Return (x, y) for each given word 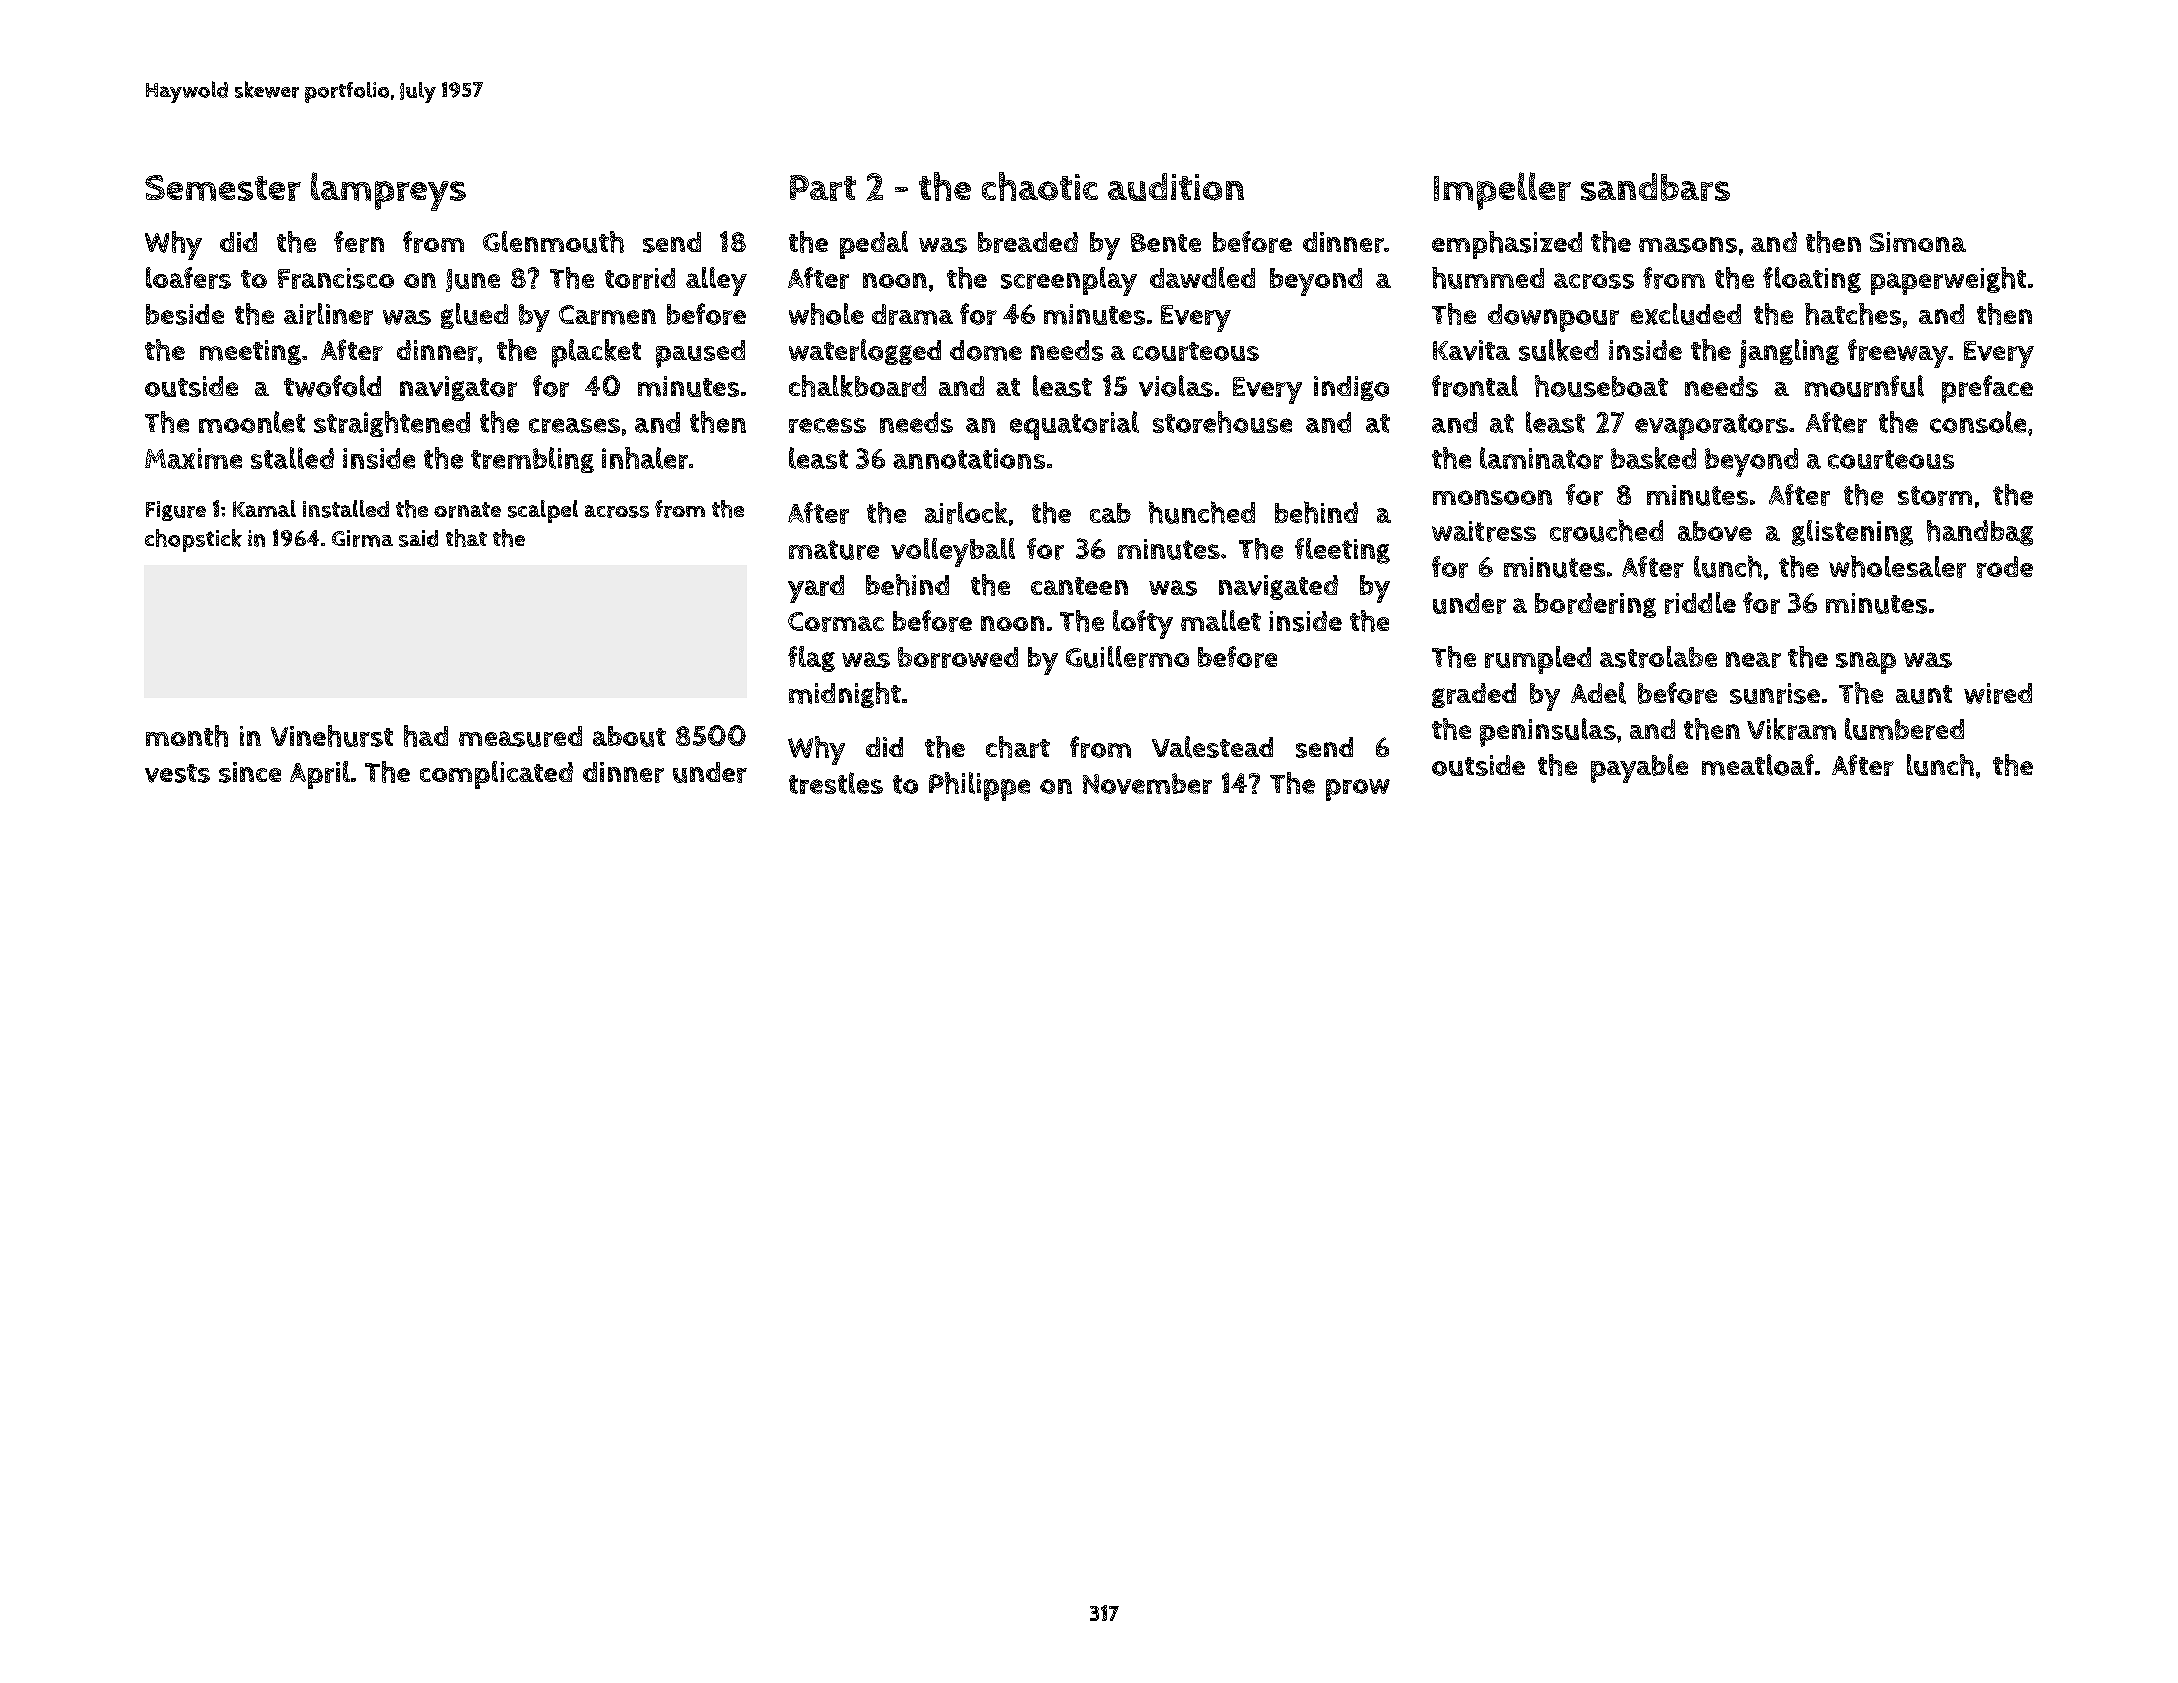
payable (1639, 768)
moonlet (252, 422)
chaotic (1040, 186)
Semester (223, 188)
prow (1358, 790)
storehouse (1222, 422)
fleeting (1342, 551)
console (1978, 422)
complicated (496, 775)
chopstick (193, 540)
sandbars (1655, 187)
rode (2005, 567)
